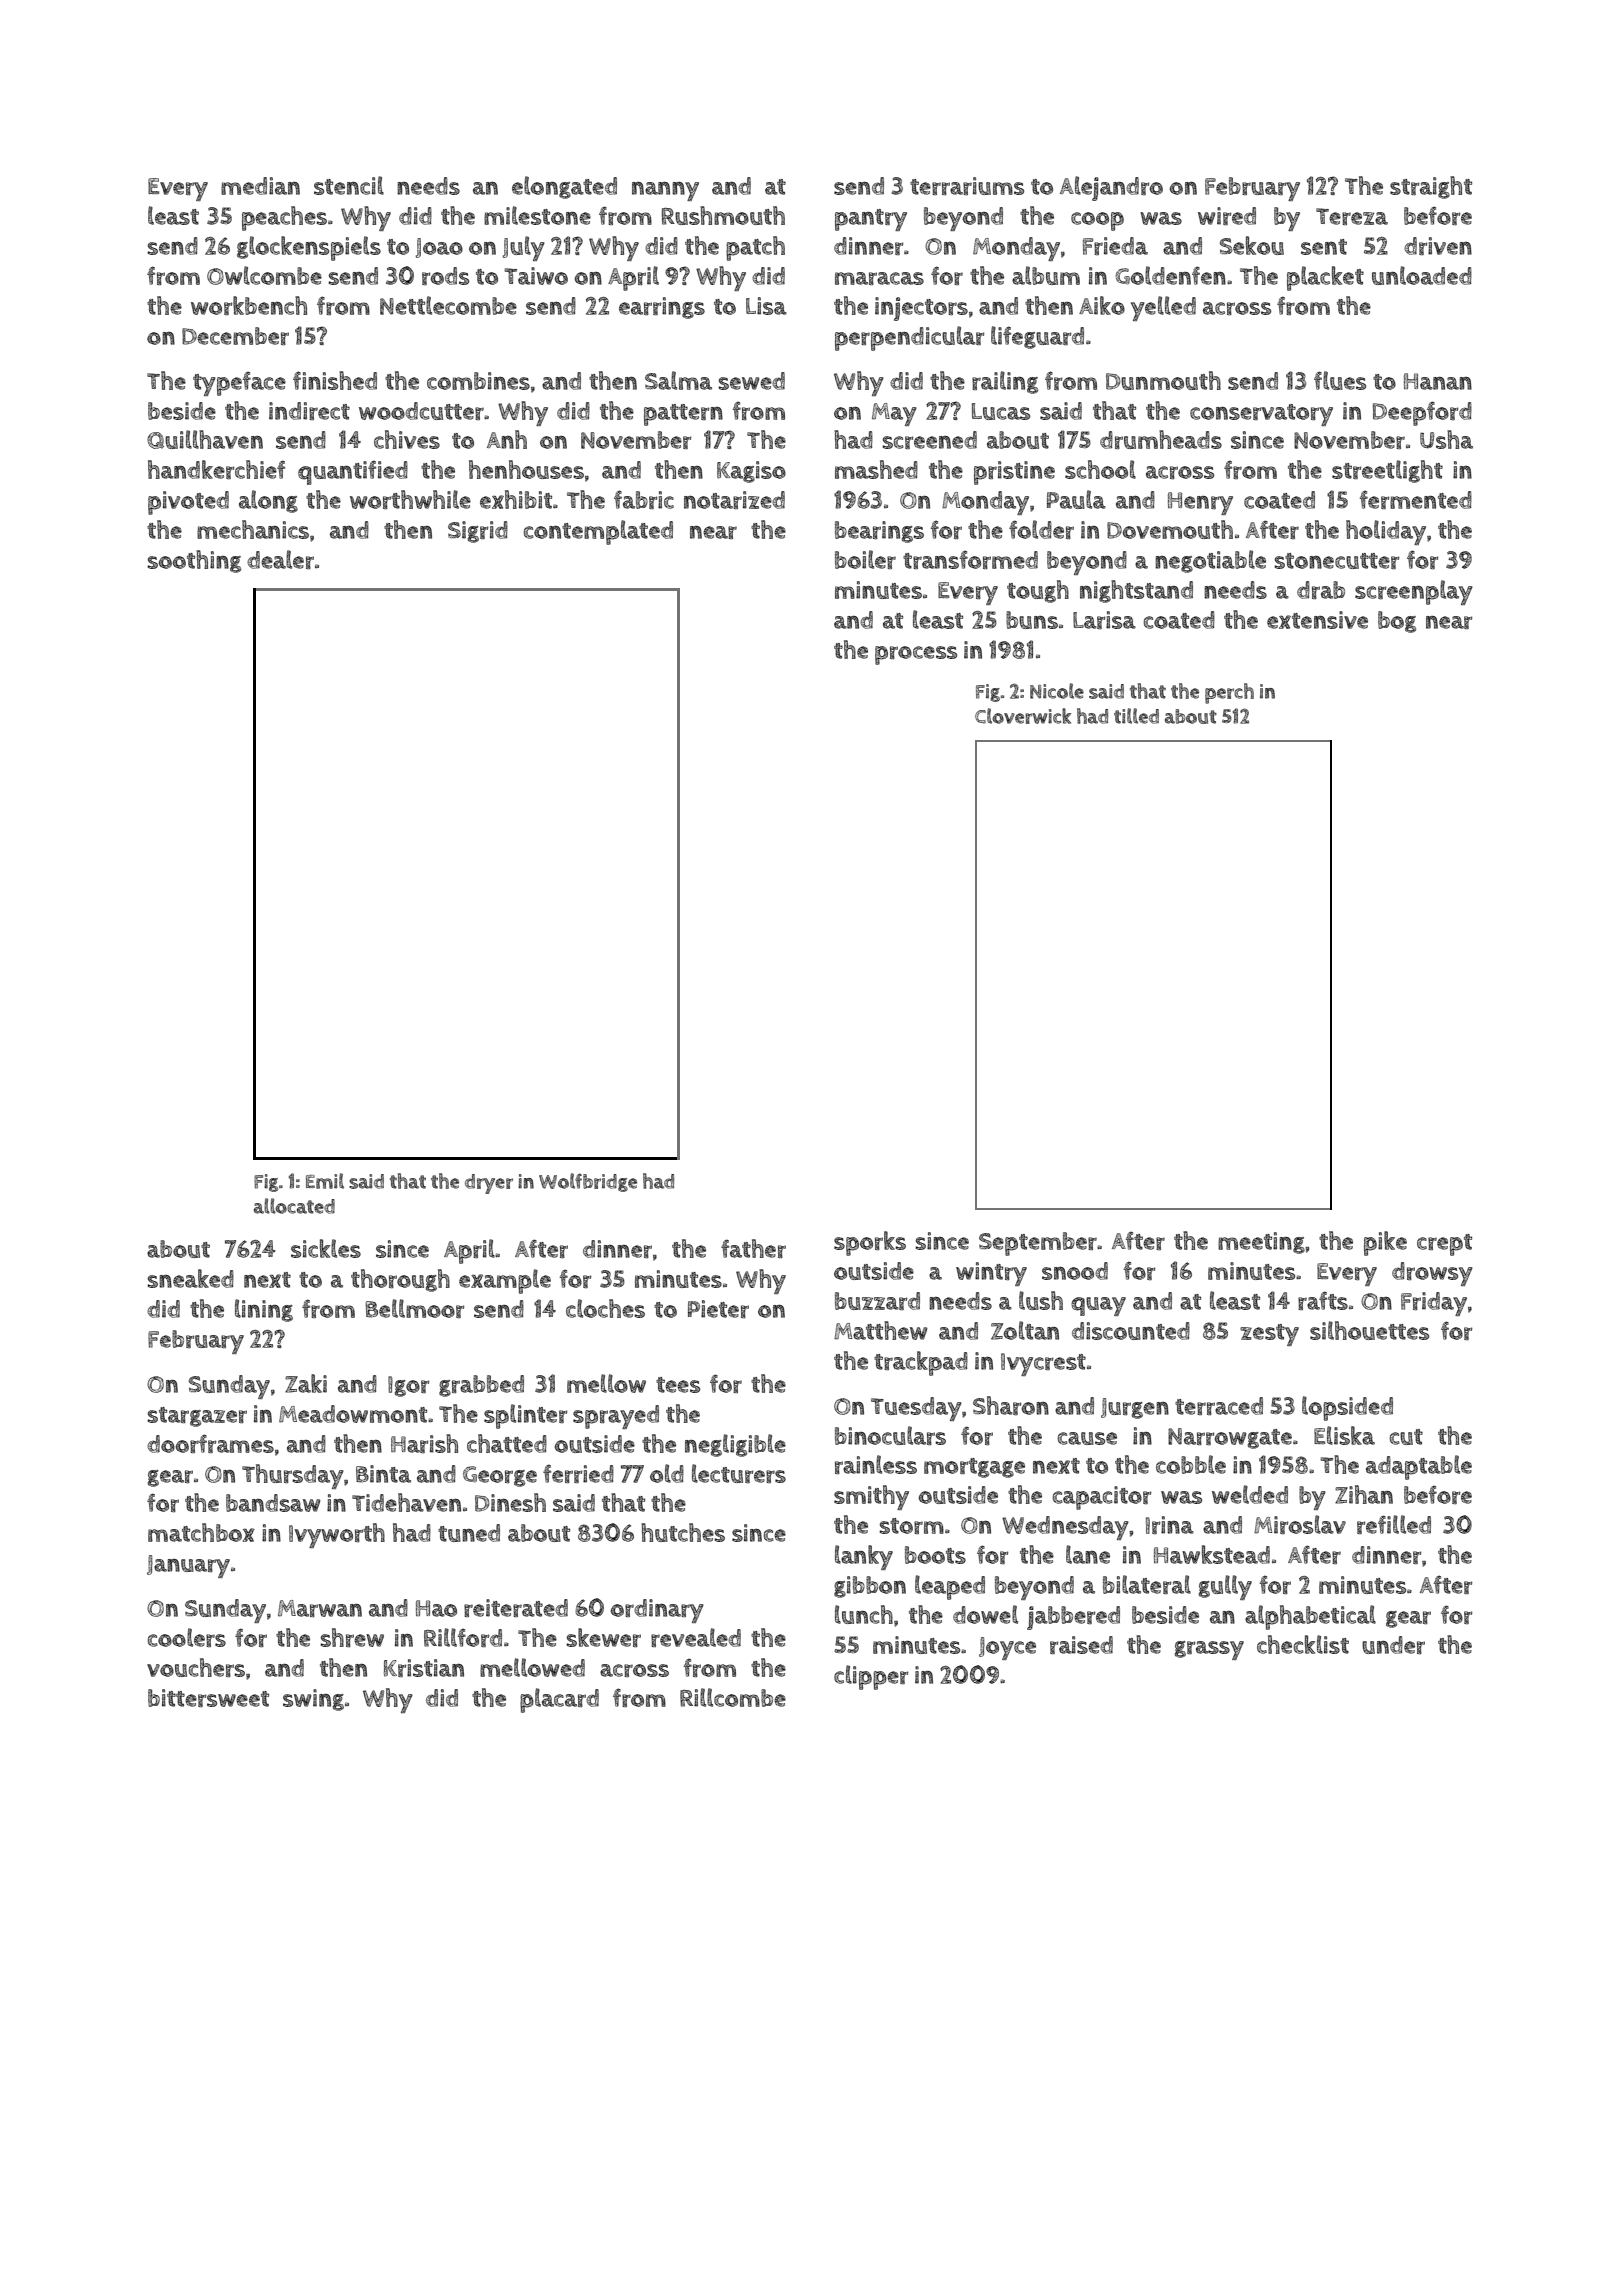 Image resolution: width=1620 pixels, height=2292 pixels. I want to click on under, so click(1393, 1645).
